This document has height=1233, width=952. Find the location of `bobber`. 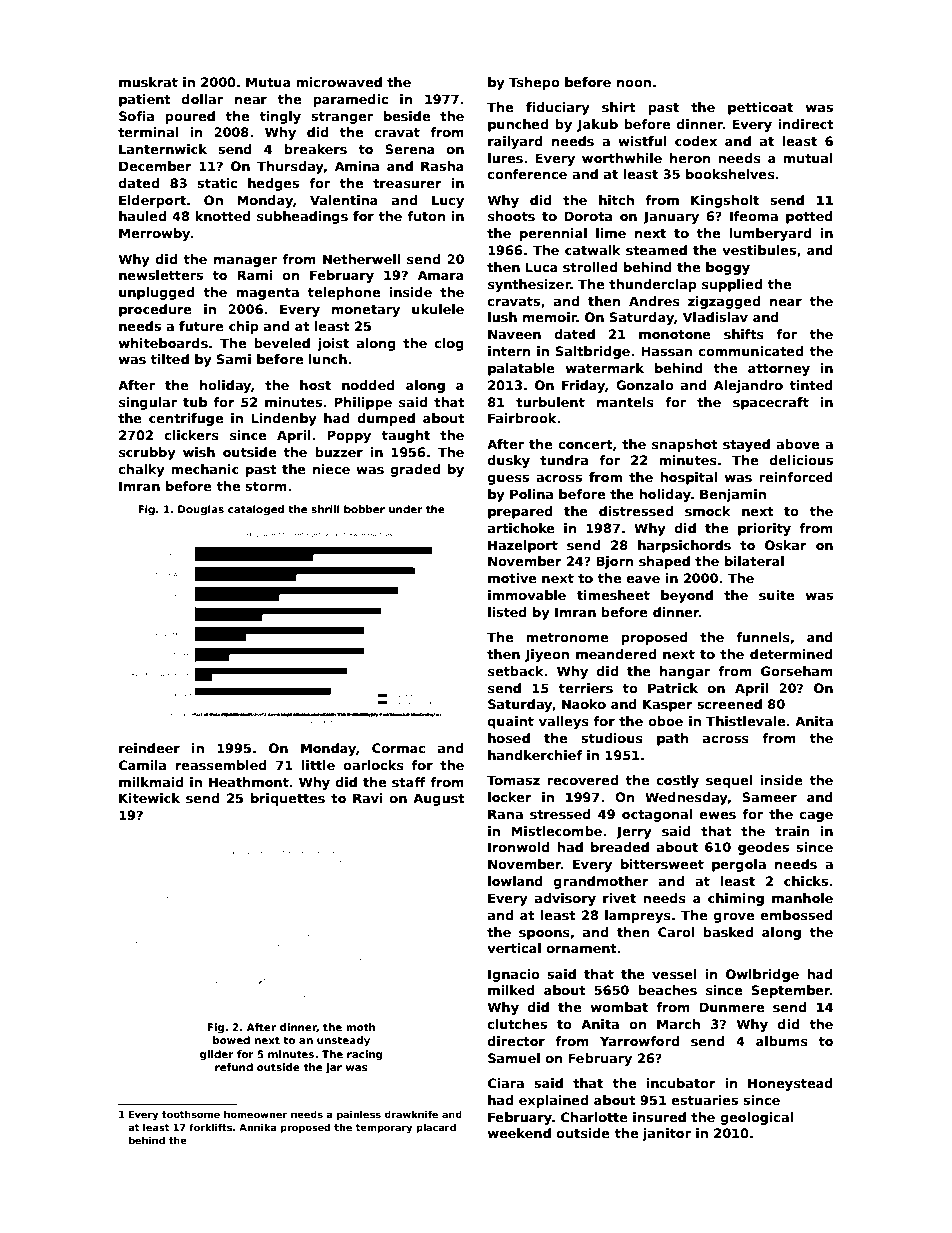

bobber is located at coordinates (364, 509).
